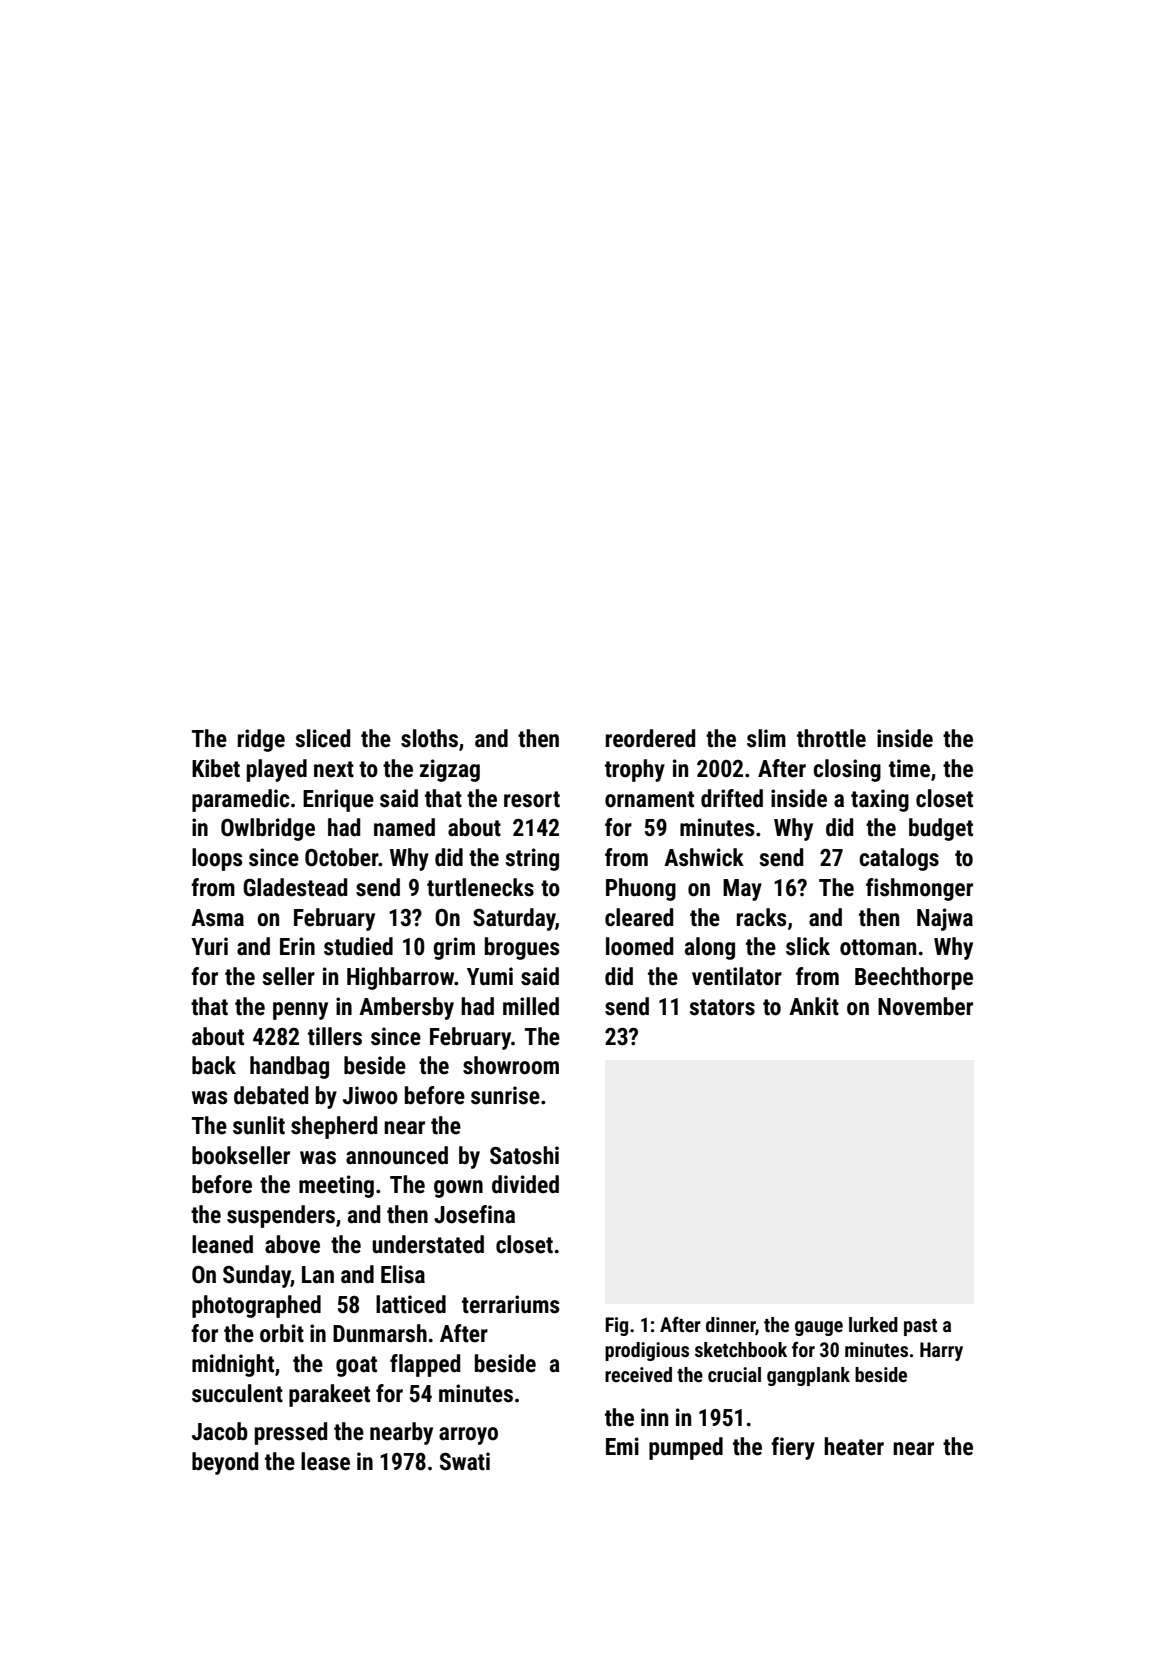 The width and height of the document is (1165, 1654). Describe the element at coordinates (209, 946) in the document. I see `Yuri` at that location.
